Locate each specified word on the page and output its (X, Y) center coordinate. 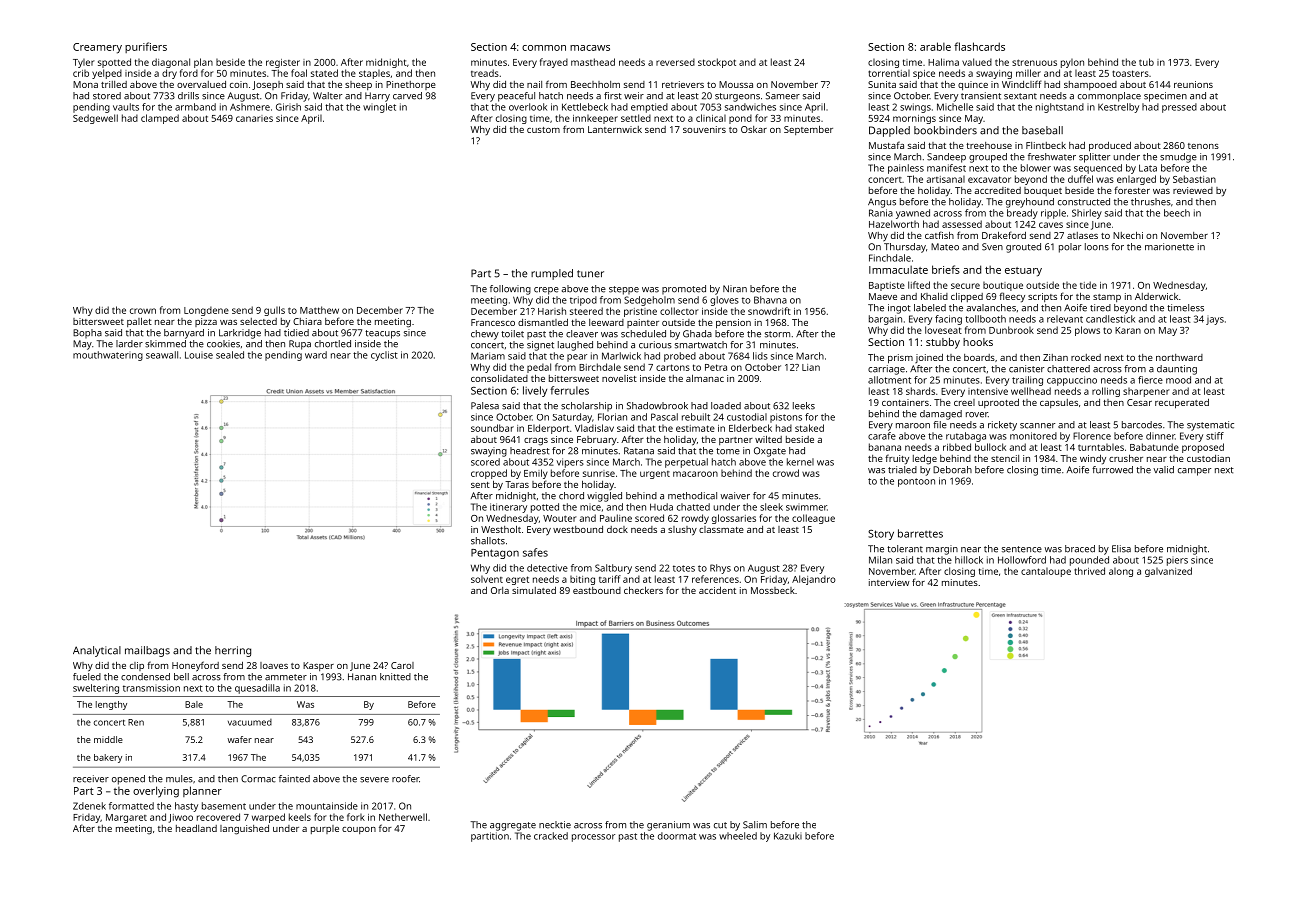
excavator (989, 179)
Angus (882, 203)
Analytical (97, 651)
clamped (160, 119)
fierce (1150, 380)
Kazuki (788, 836)
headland (196, 828)
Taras (517, 484)
